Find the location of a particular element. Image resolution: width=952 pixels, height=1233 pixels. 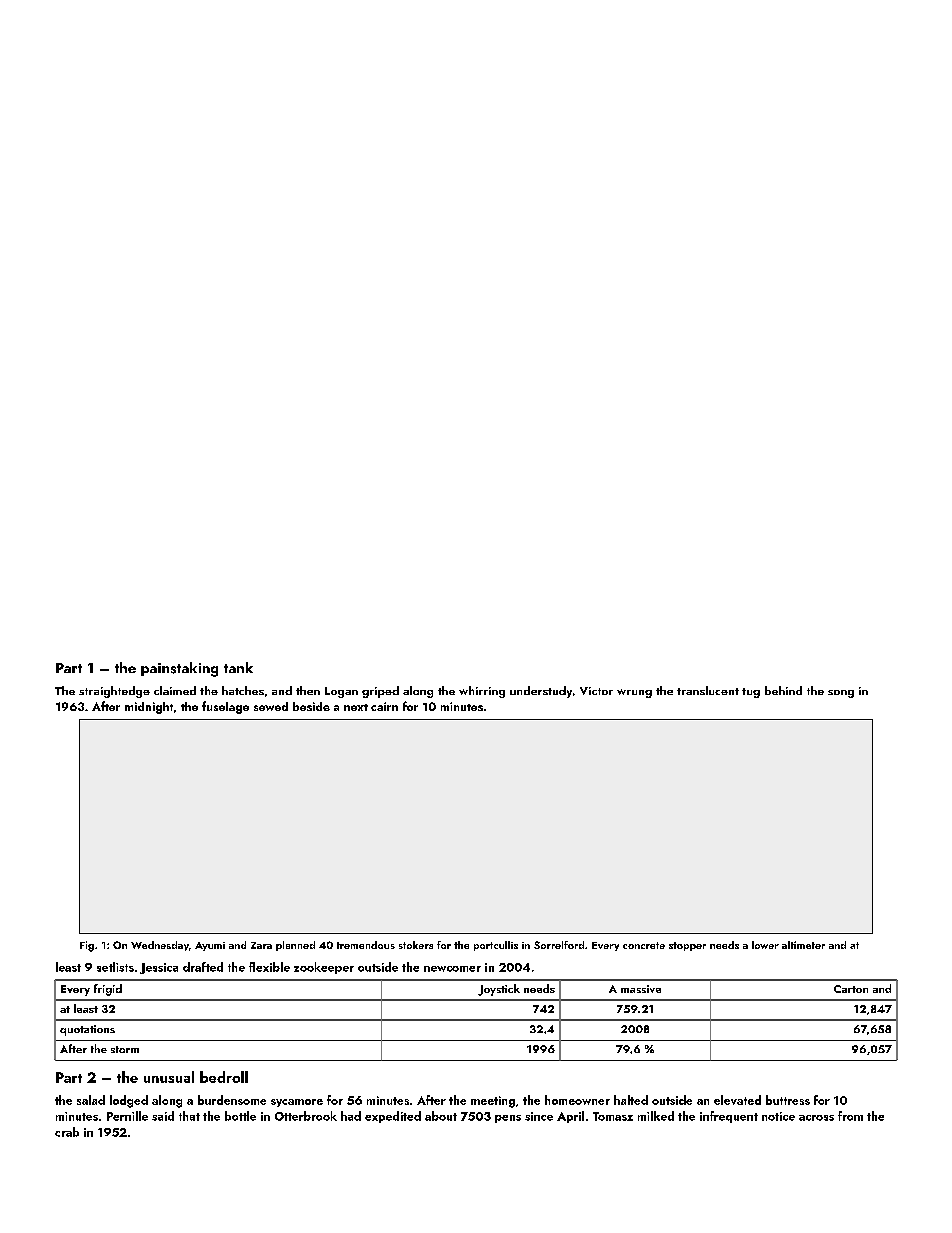

translucent is located at coordinates (708, 690).
